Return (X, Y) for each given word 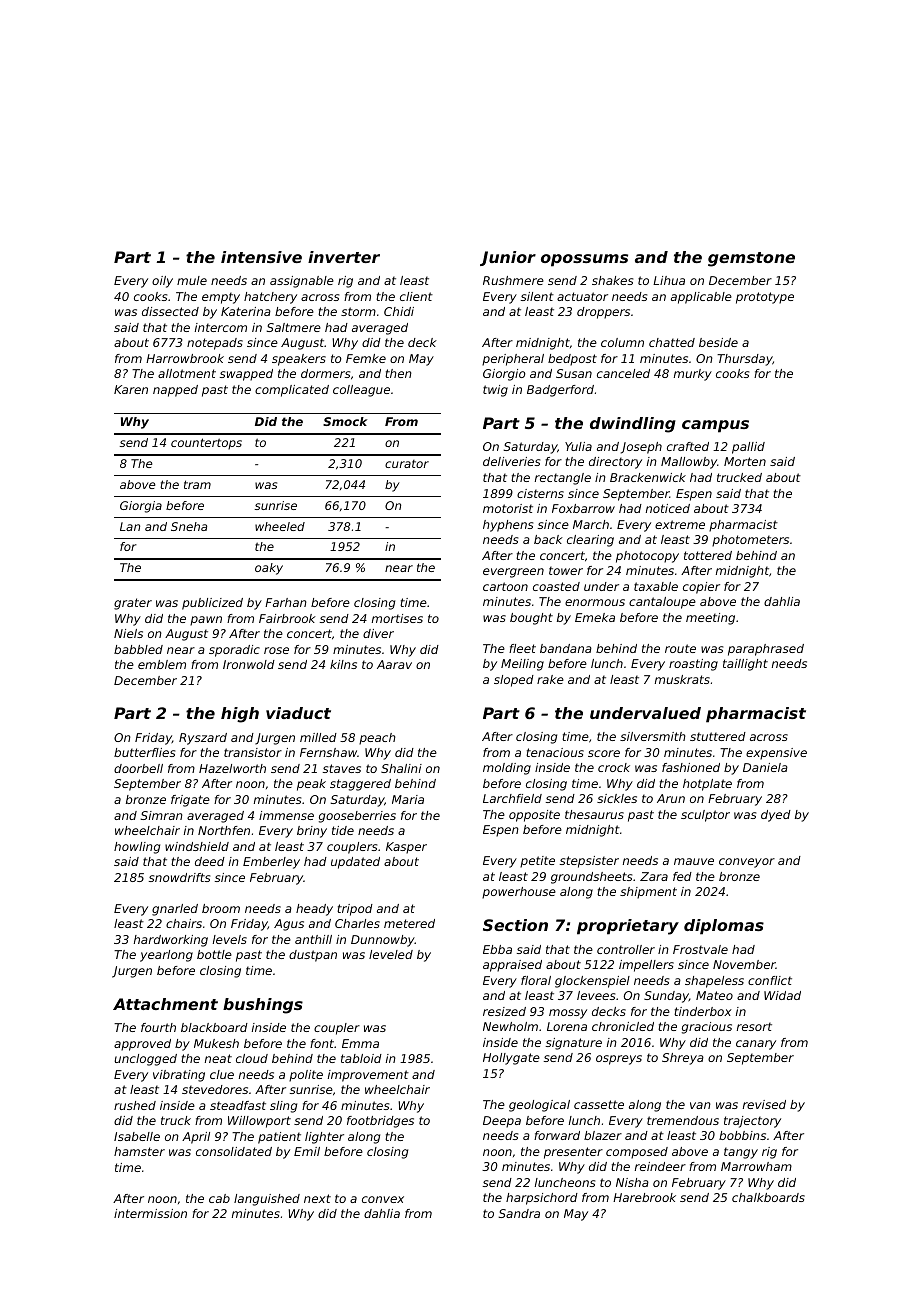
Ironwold (249, 664)
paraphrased (766, 650)
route (680, 648)
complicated (292, 391)
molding (507, 769)
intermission (150, 1213)
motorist (508, 508)
